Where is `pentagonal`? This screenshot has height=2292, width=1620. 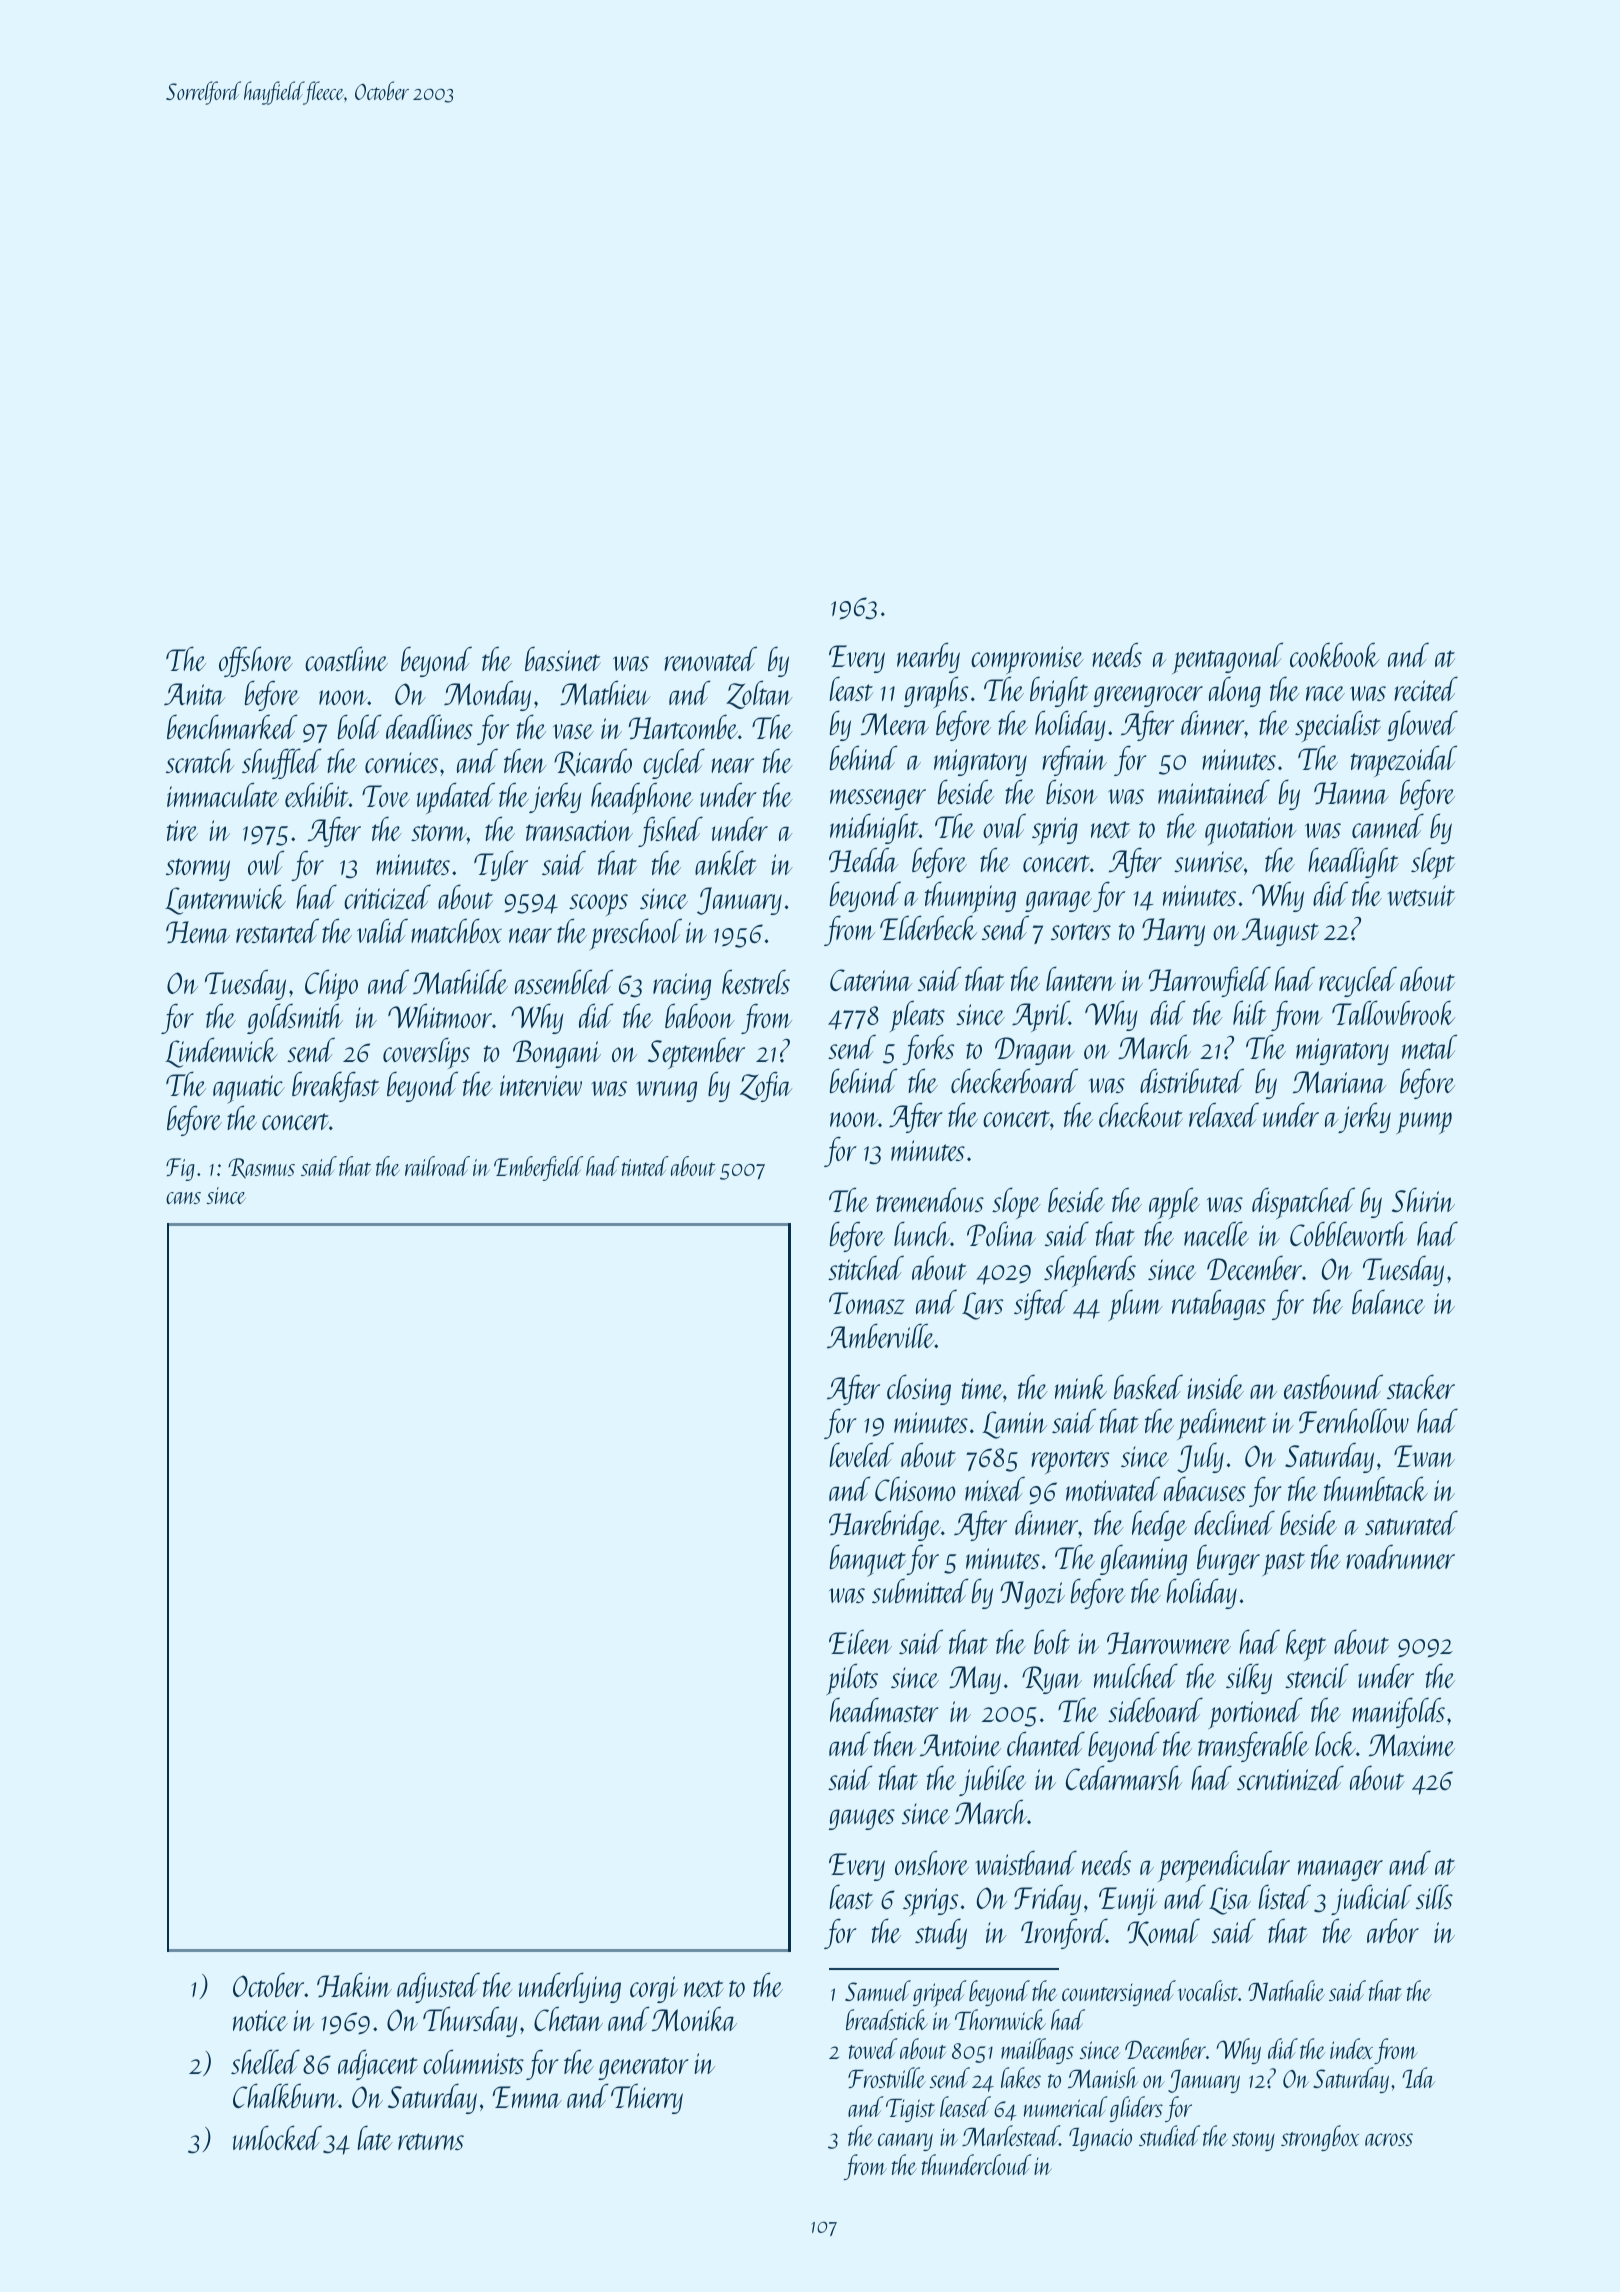 pentagonal is located at coordinates (1229, 659).
